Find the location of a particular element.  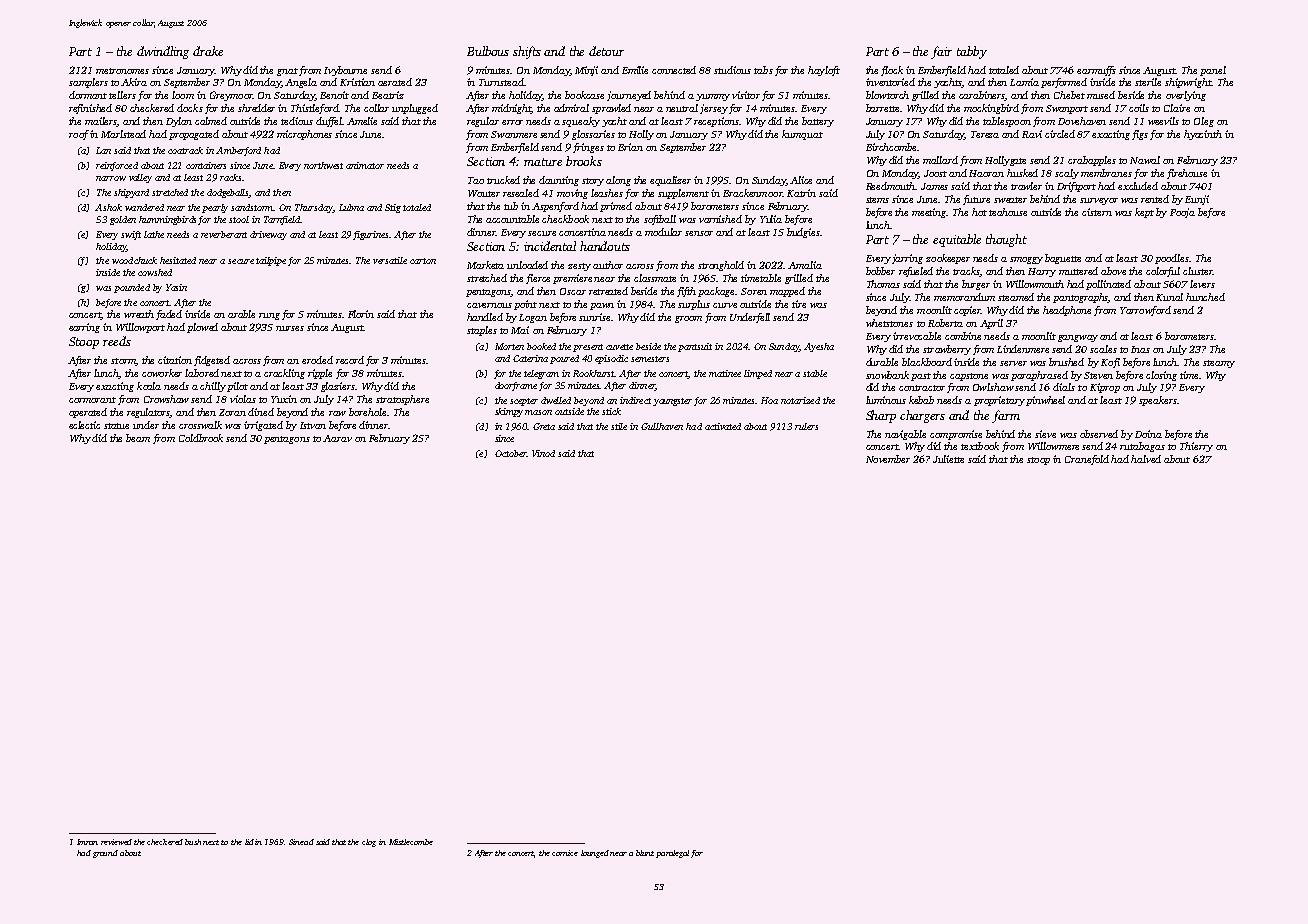

shifts is located at coordinates (527, 52).
